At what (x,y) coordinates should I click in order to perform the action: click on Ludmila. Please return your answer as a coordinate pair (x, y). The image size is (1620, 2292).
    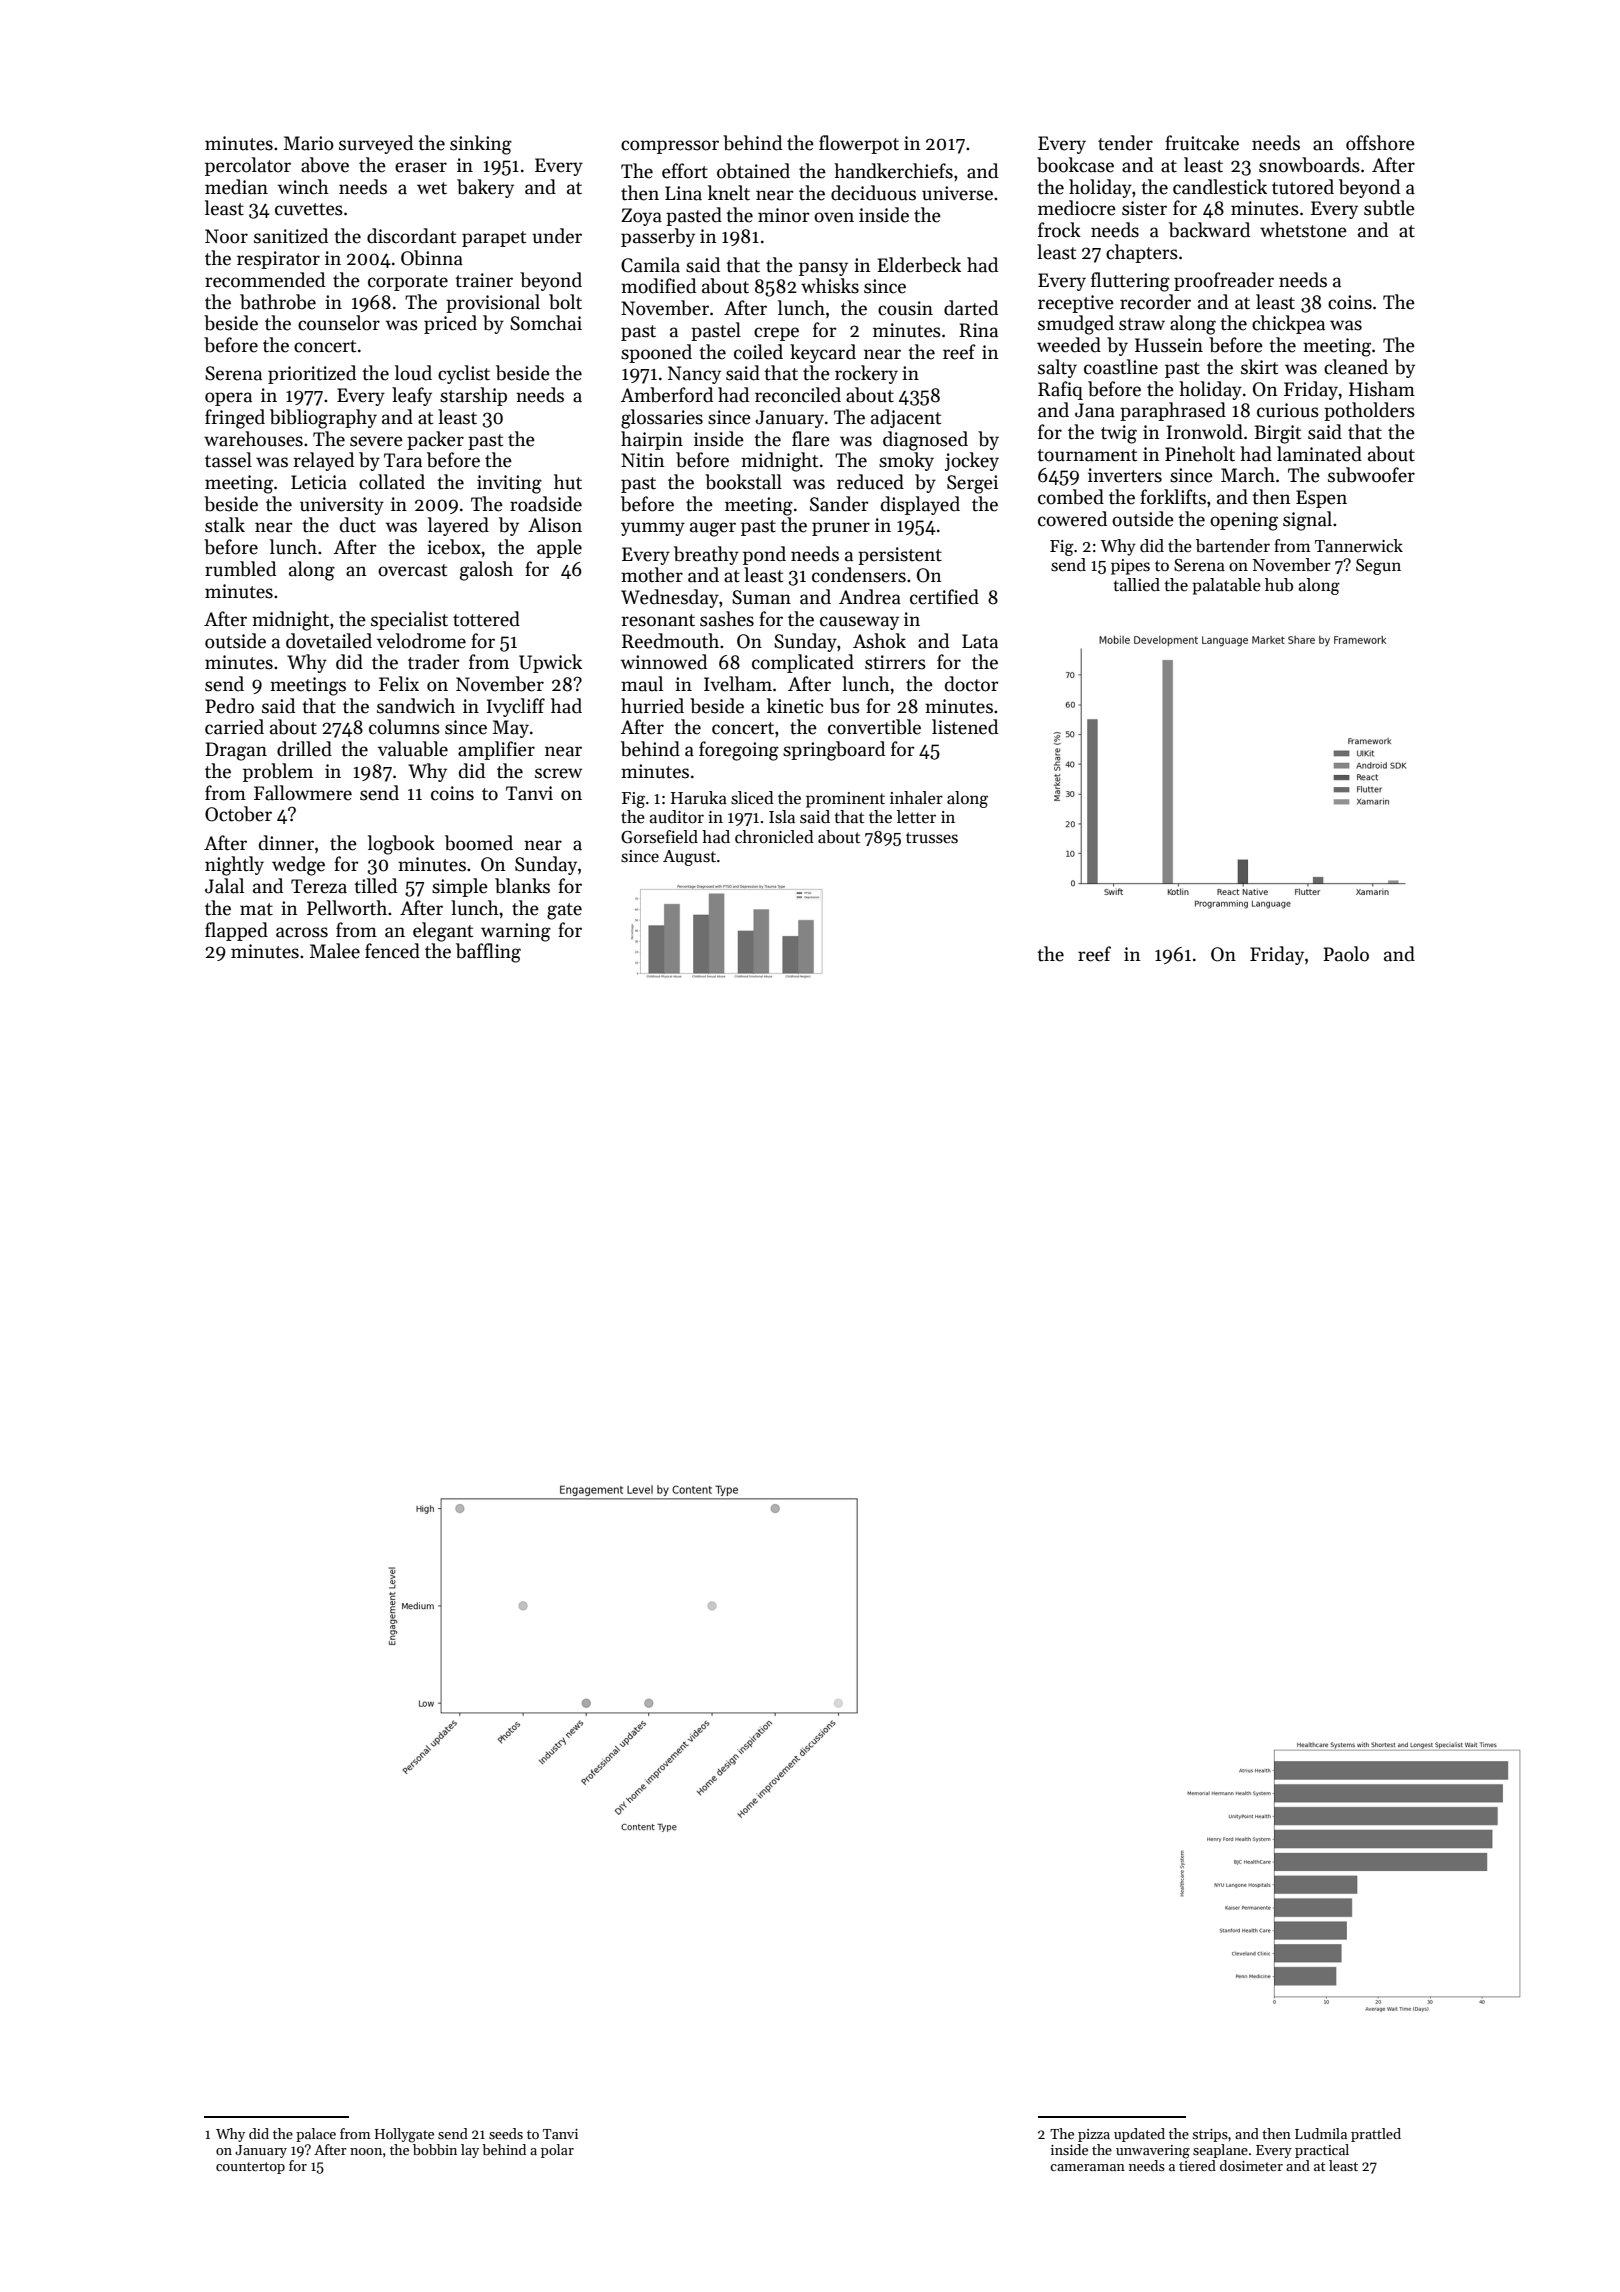
    Looking at the image, I should click on (1321, 2133).
